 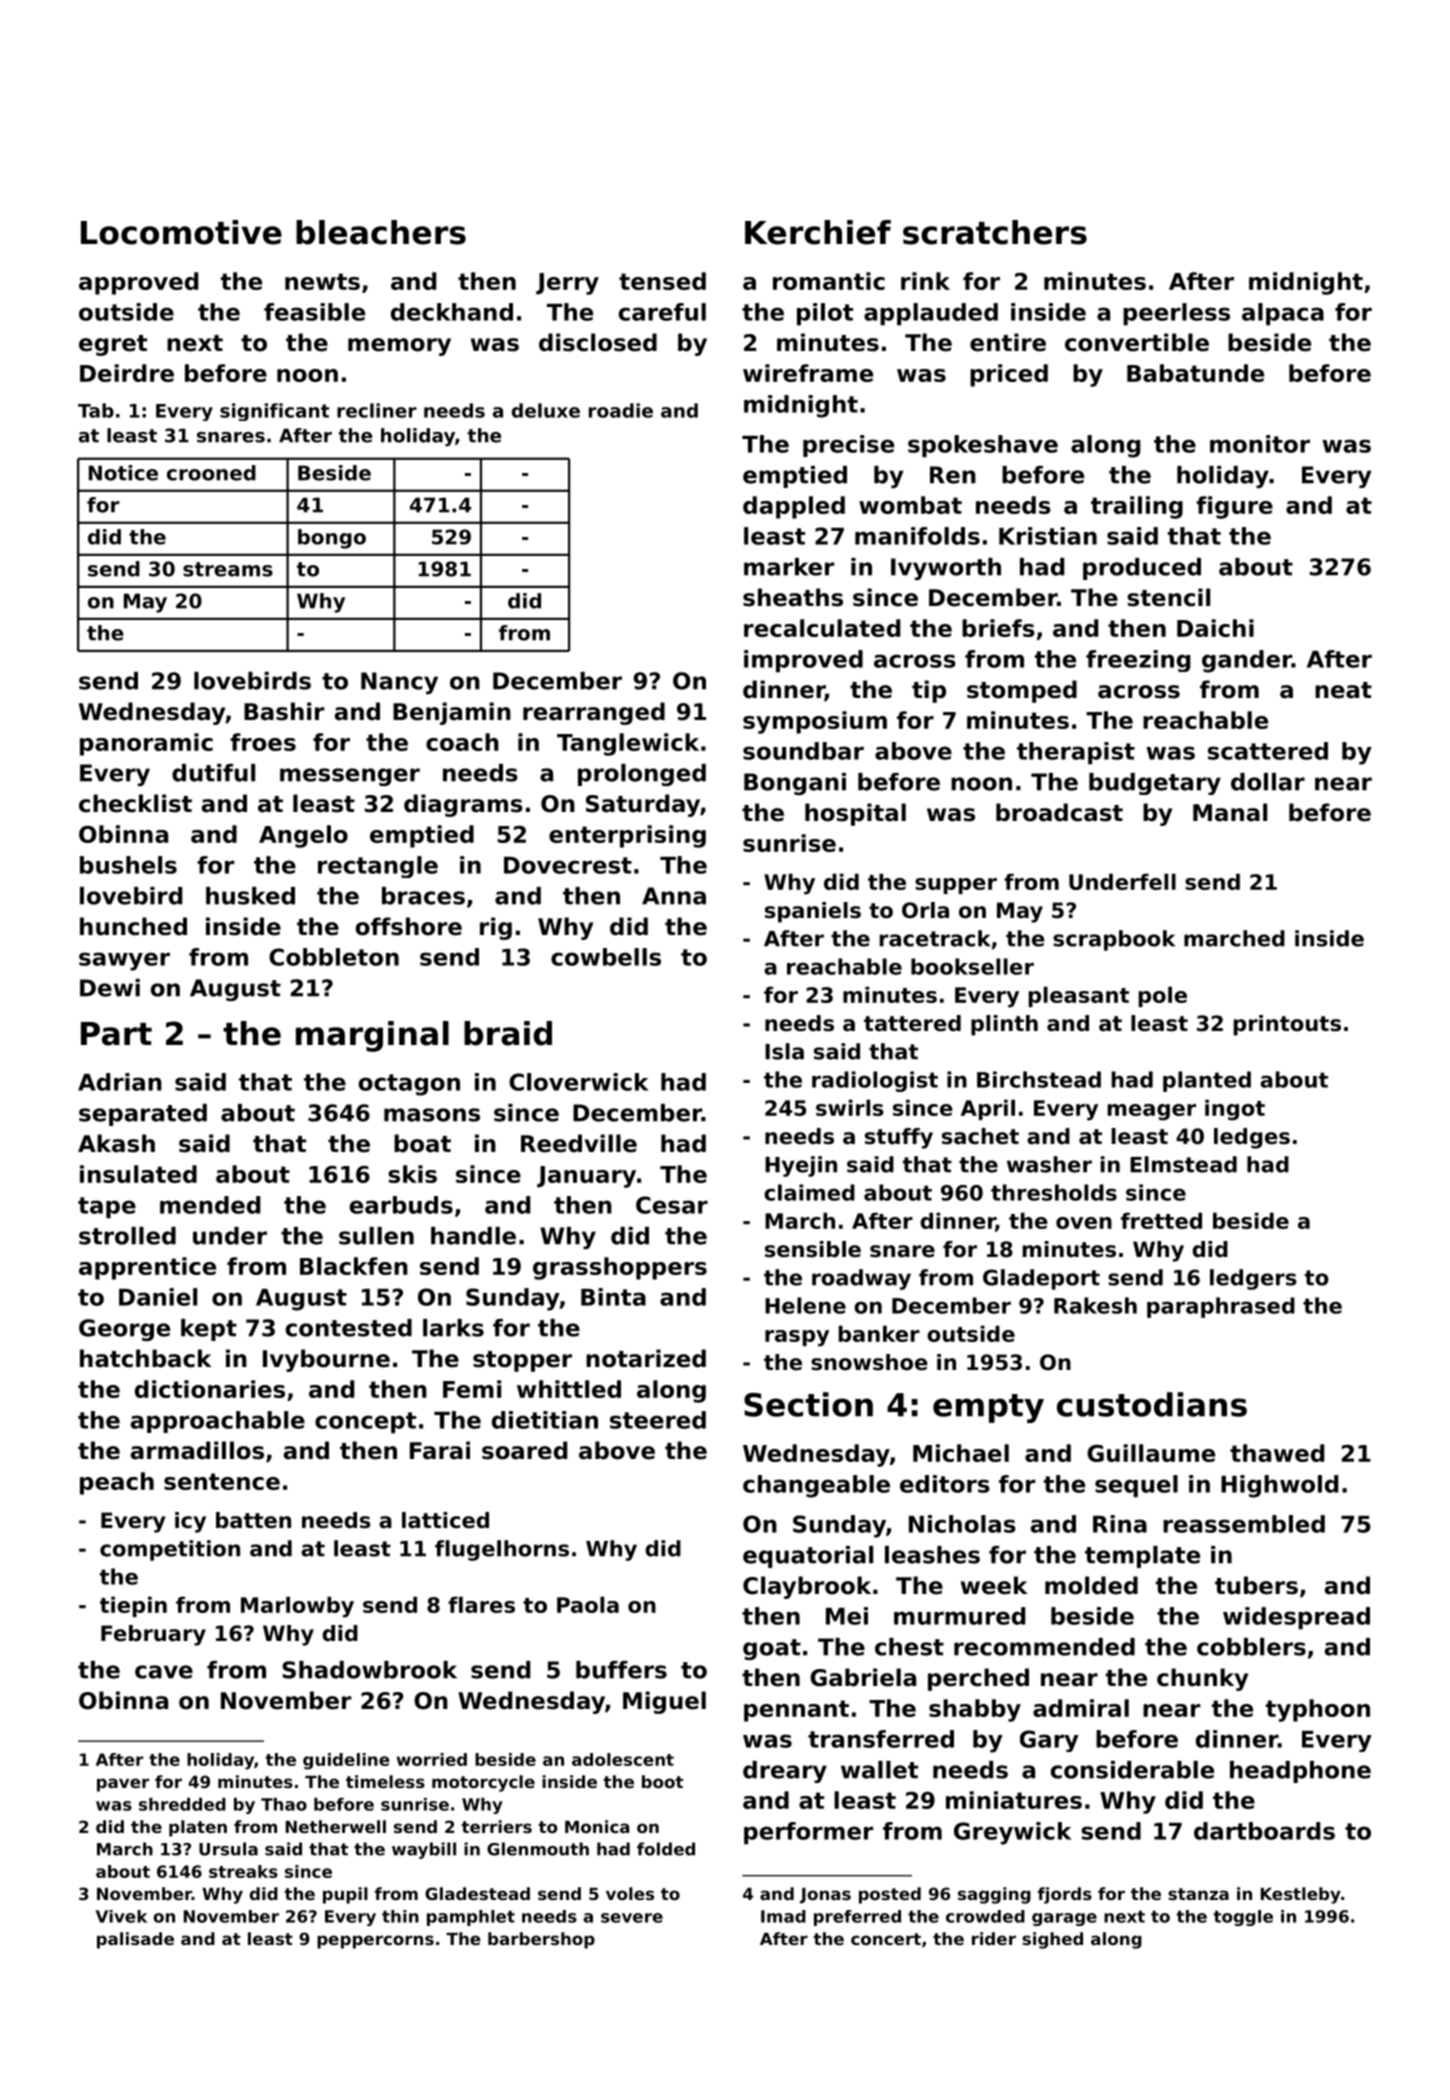 What do you see at coordinates (1283, 314) in the image?
I see `alpaca` at bounding box center [1283, 314].
